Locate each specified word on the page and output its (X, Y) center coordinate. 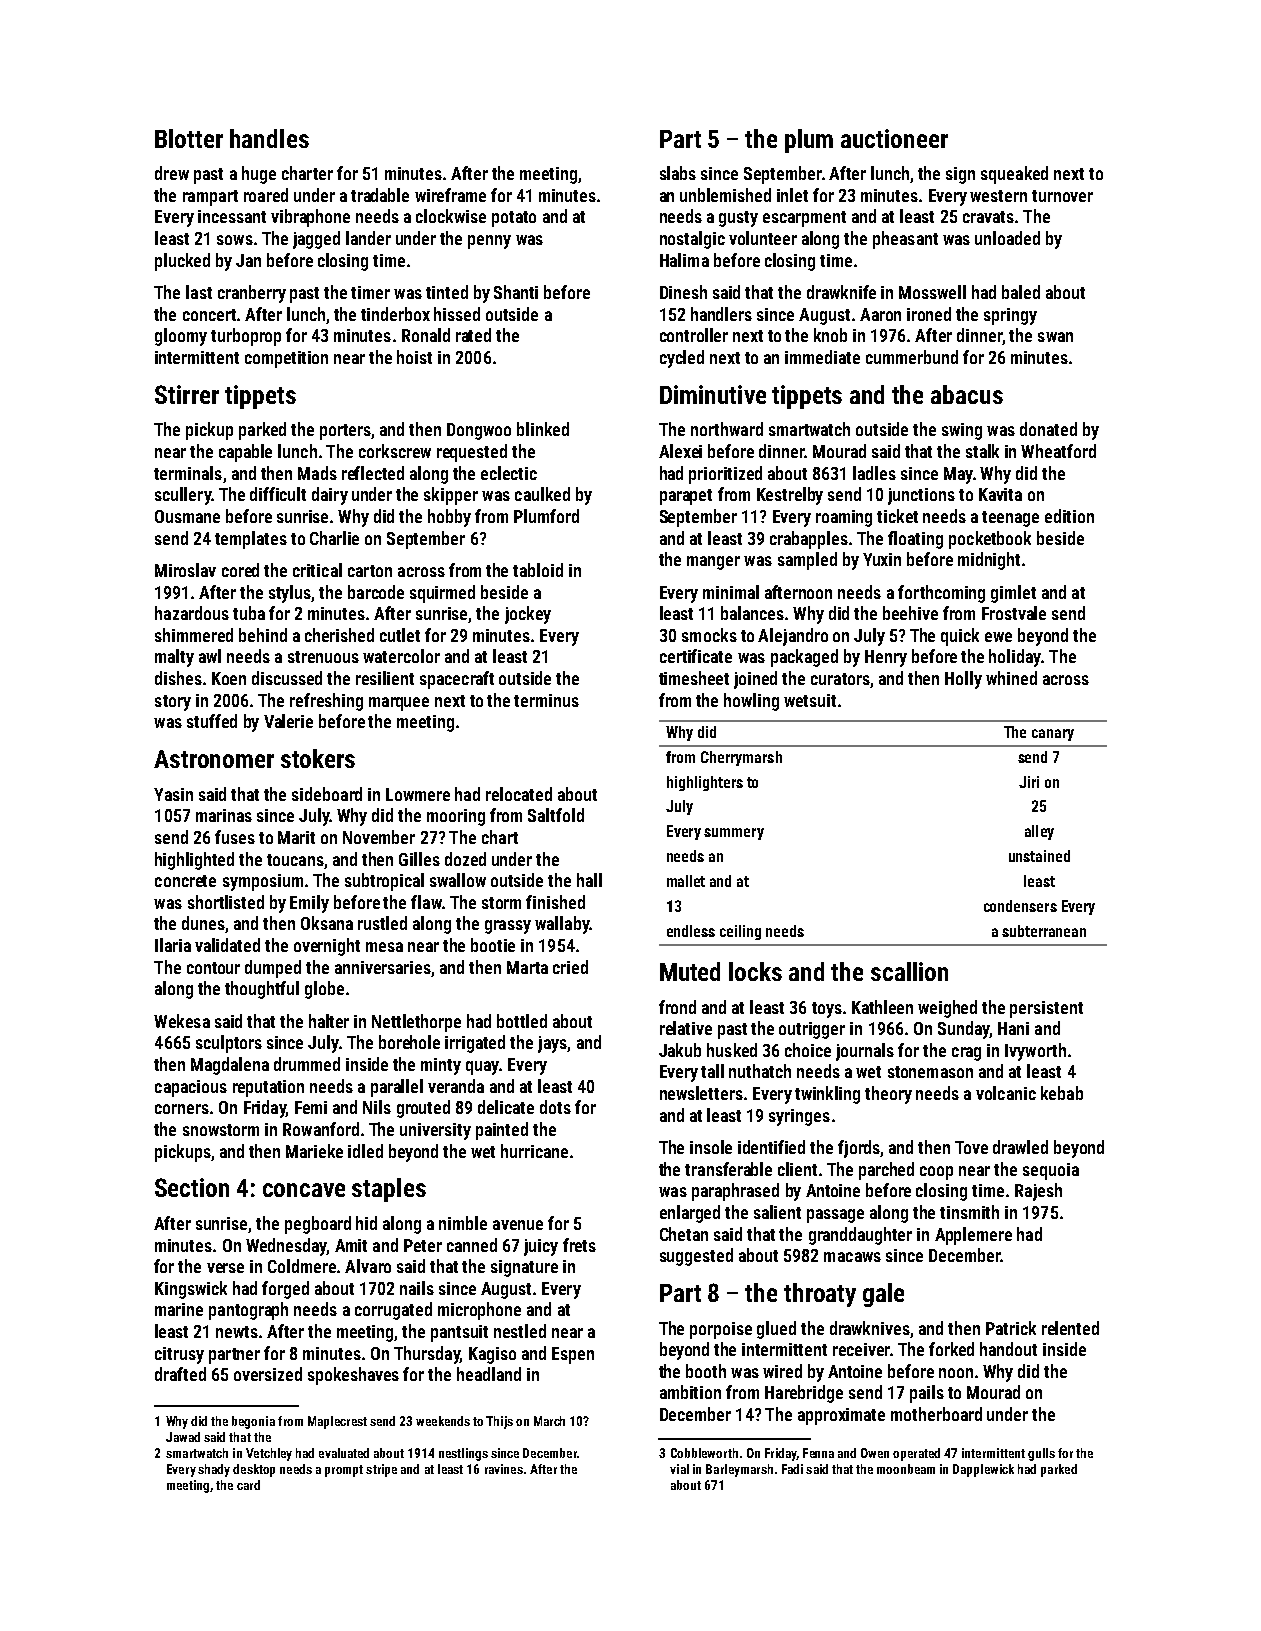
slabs (678, 173)
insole (711, 1147)
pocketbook (990, 540)
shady (214, 1470)
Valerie (288, 721)
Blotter (189, 138)
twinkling (827, 1095)
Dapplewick (983, 1470)
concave (304, 1190)
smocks (709, 635)
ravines (504, 1469)
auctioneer (894, 138)
